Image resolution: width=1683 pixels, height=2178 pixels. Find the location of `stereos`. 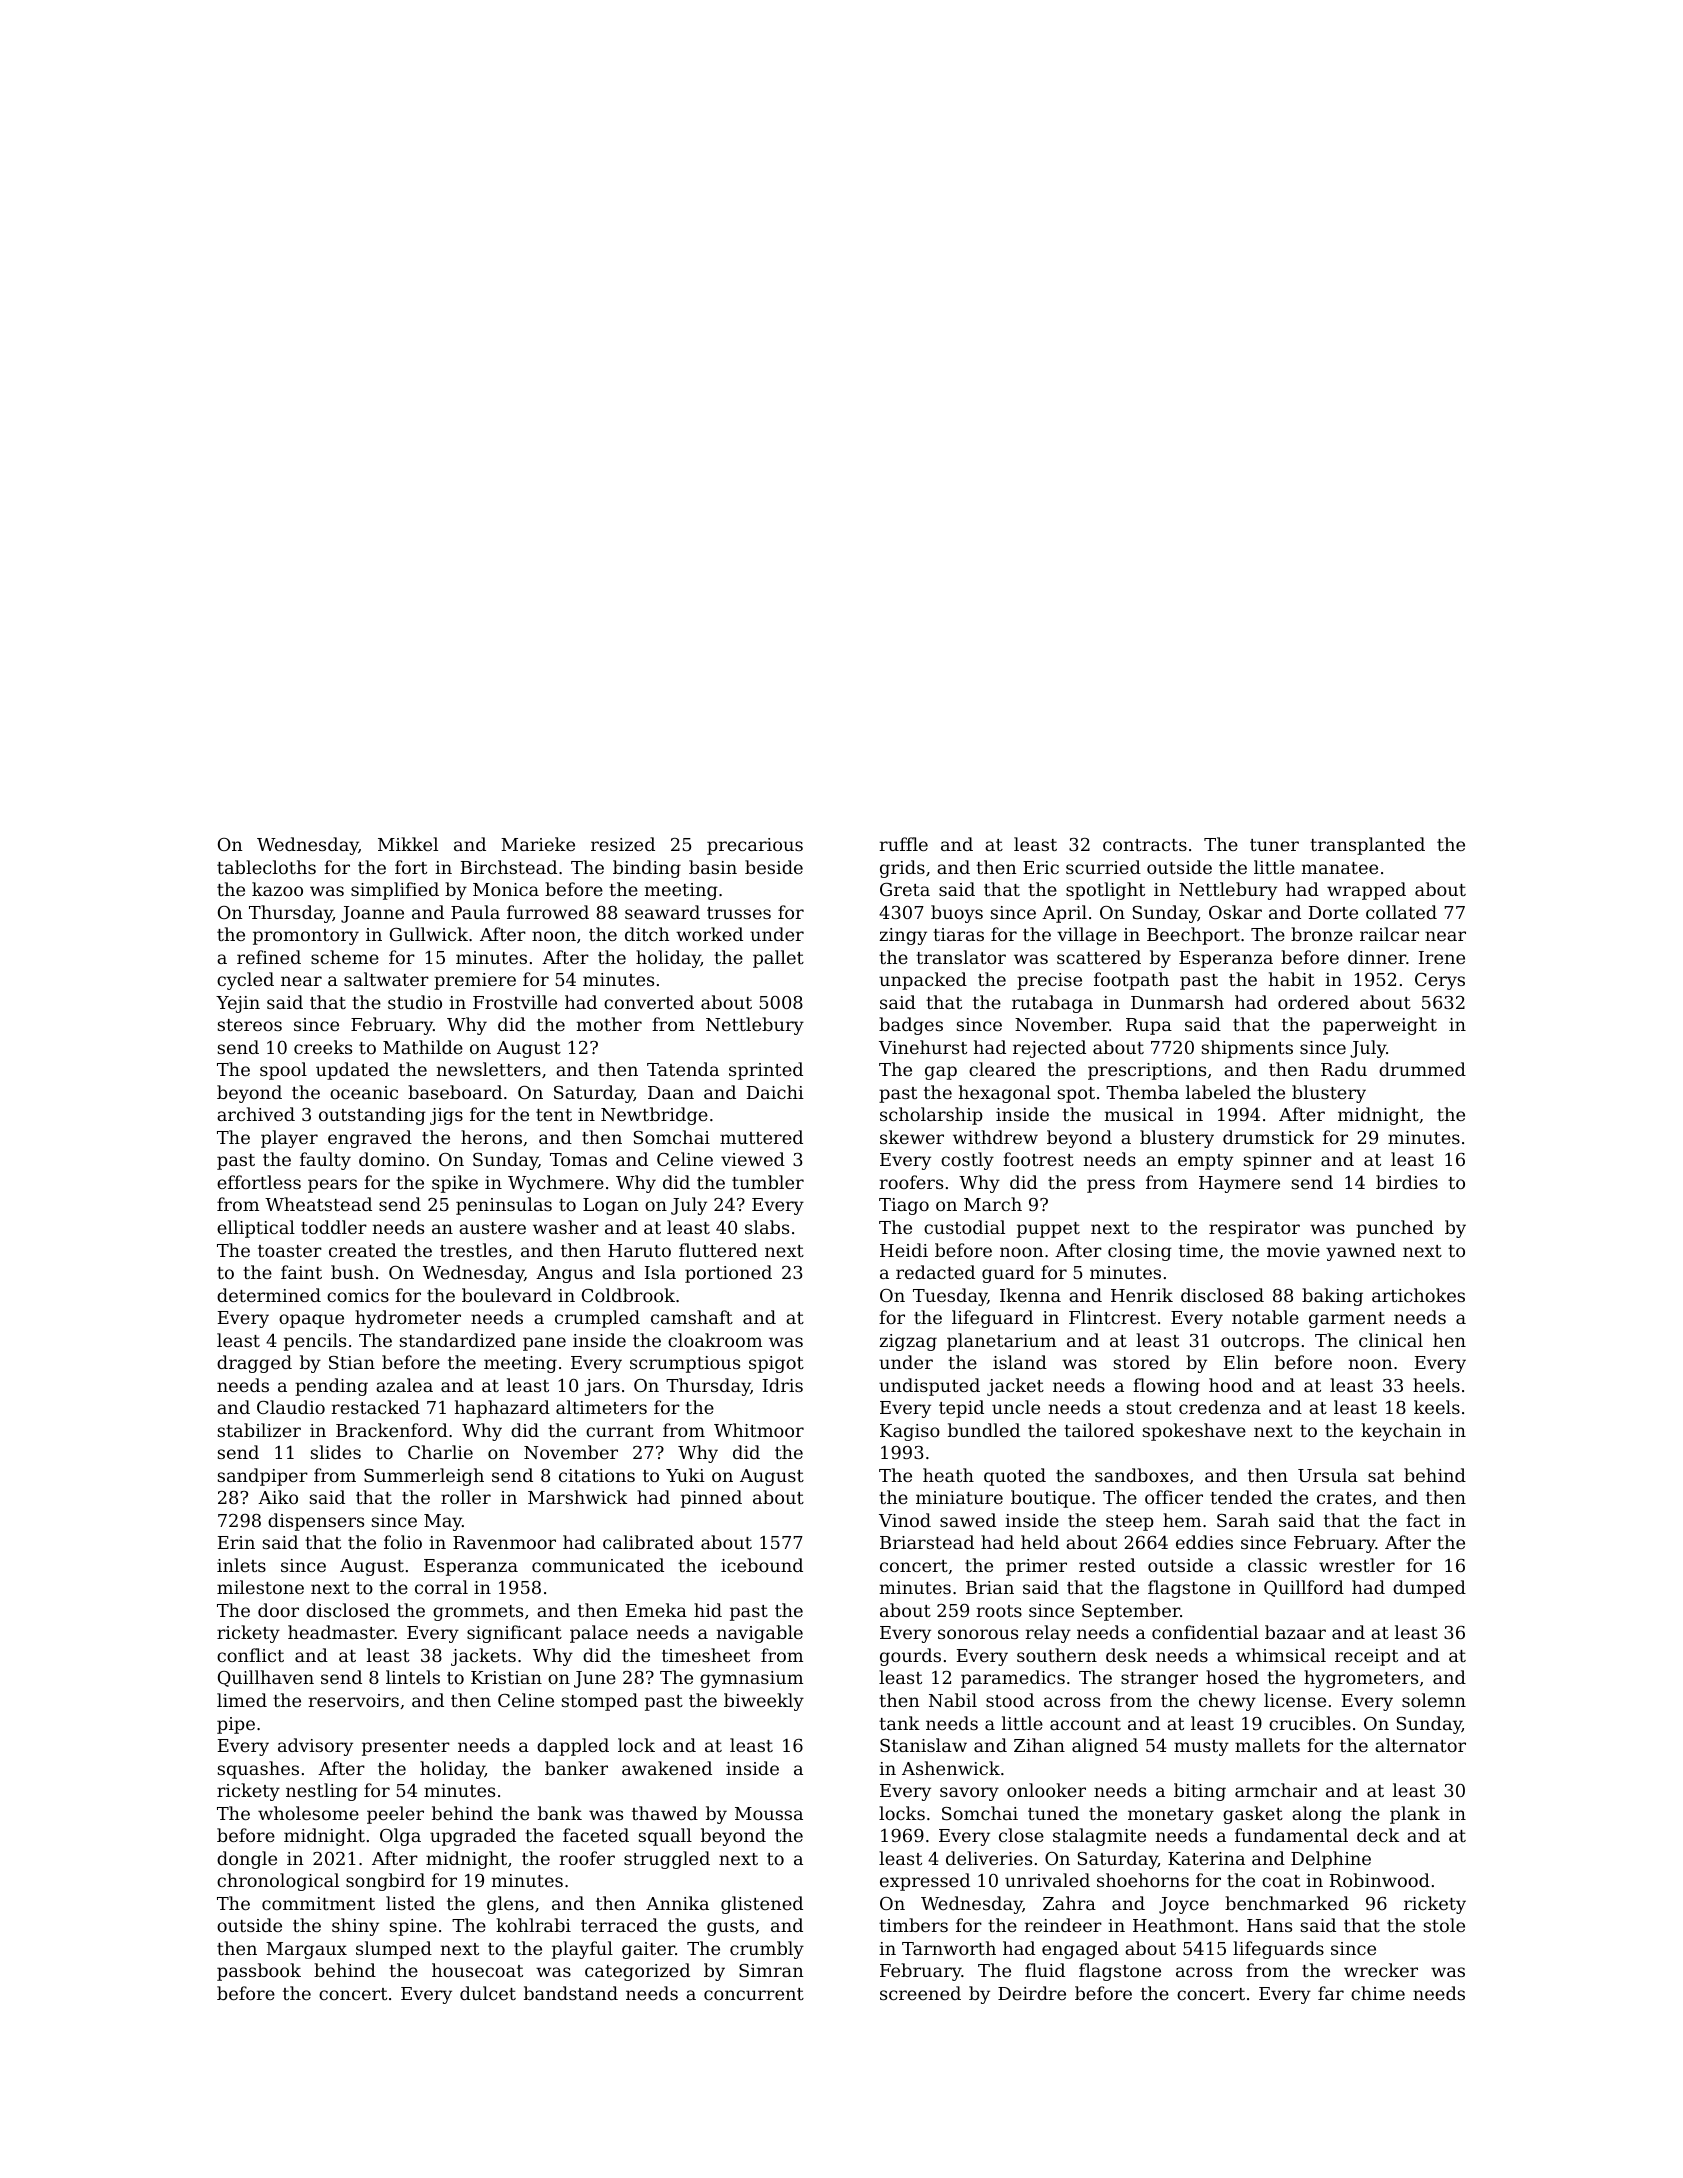

stereos is located at coordinates (250, 1025).
